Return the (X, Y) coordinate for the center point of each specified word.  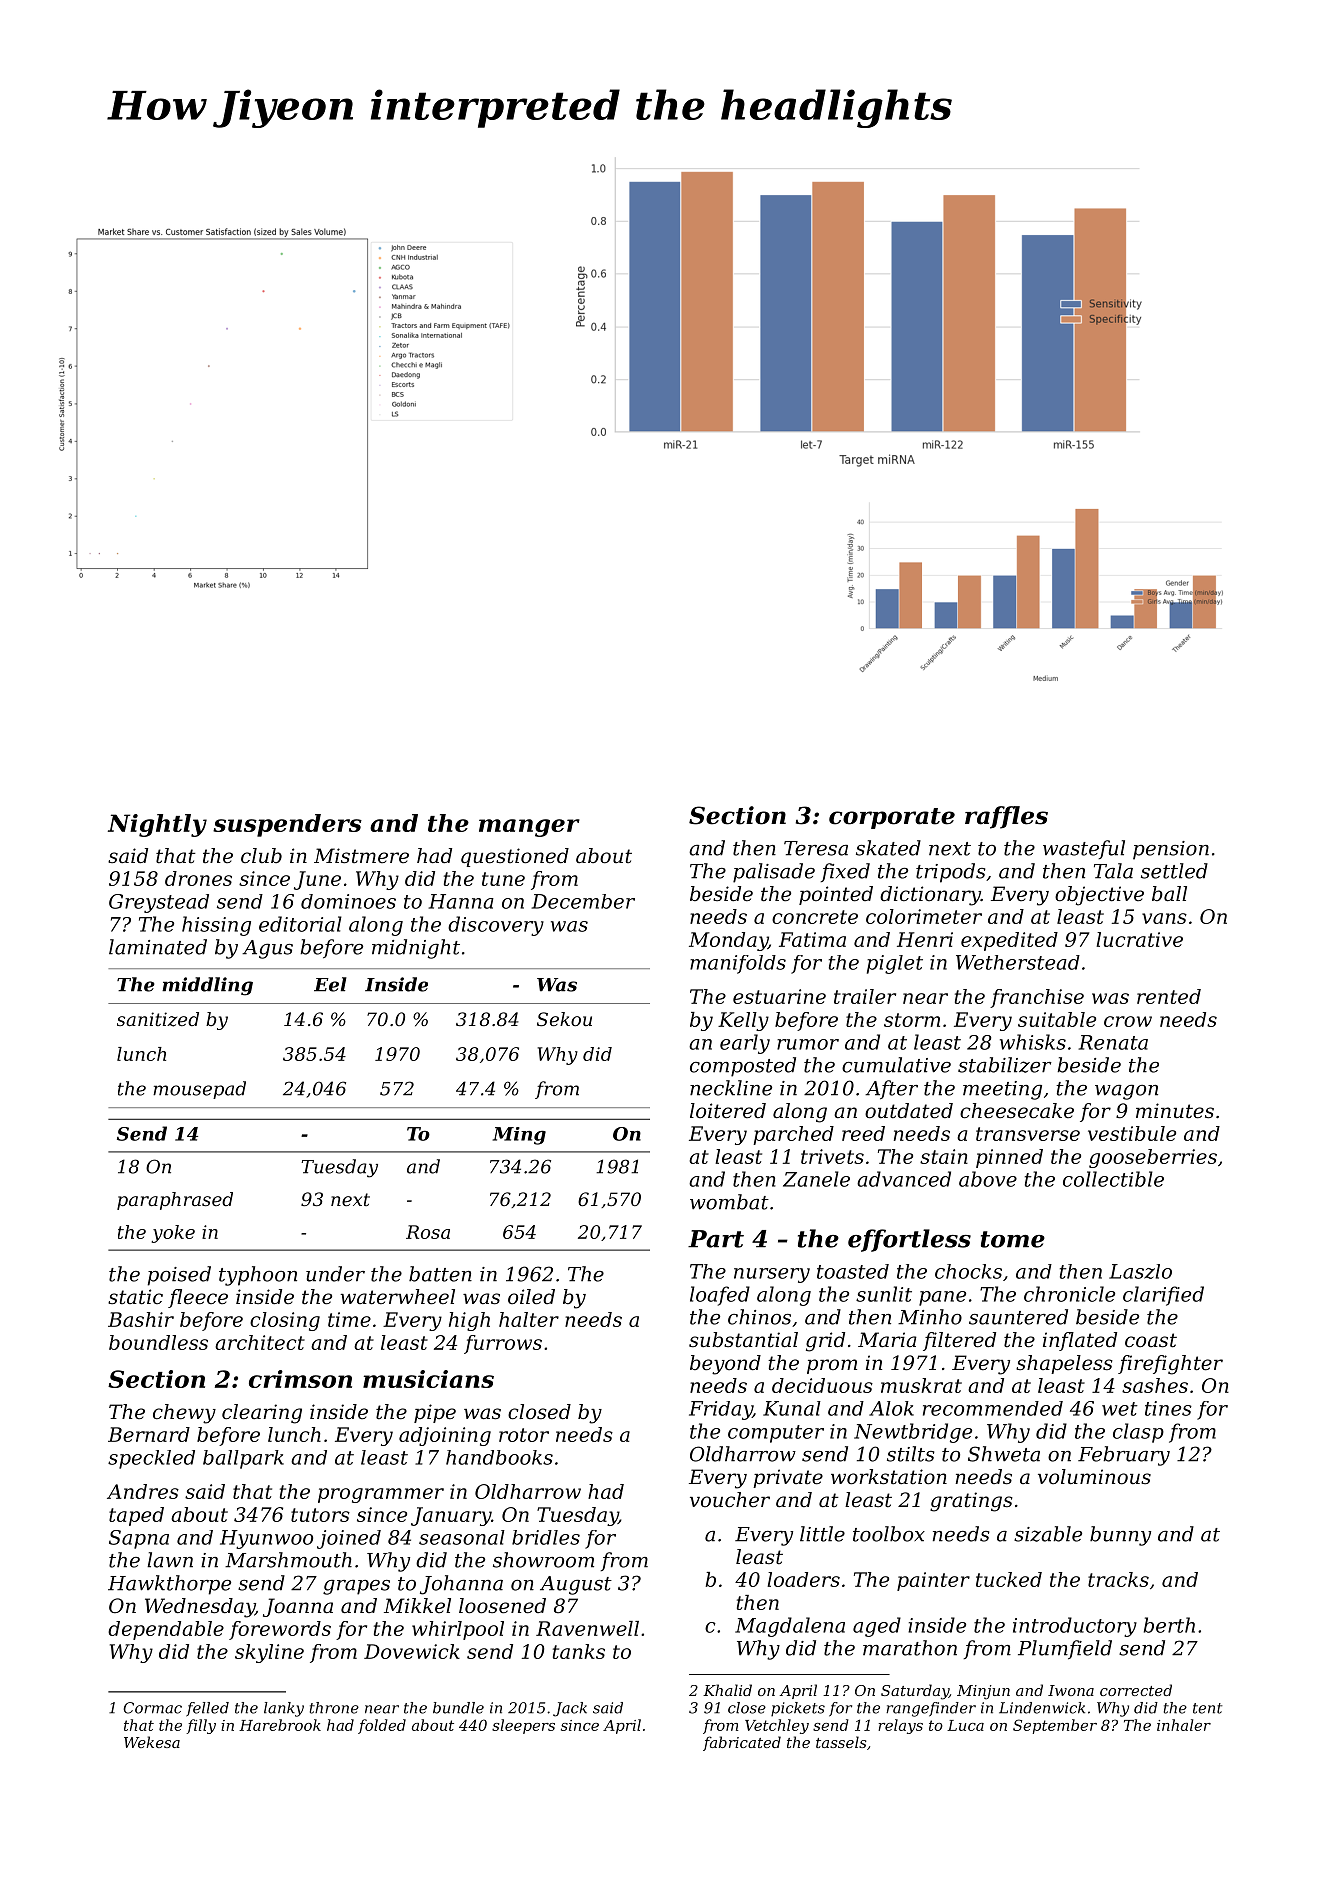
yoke (173, 1234)
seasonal (462, 1537)
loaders (803, 1579)
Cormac (152, 1708)
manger (529, 828)
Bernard (149, 1434)
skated (888, 848)
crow (1128, 1021)
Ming (519, 1136)
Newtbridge (913, 1433)
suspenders (287, 825)
